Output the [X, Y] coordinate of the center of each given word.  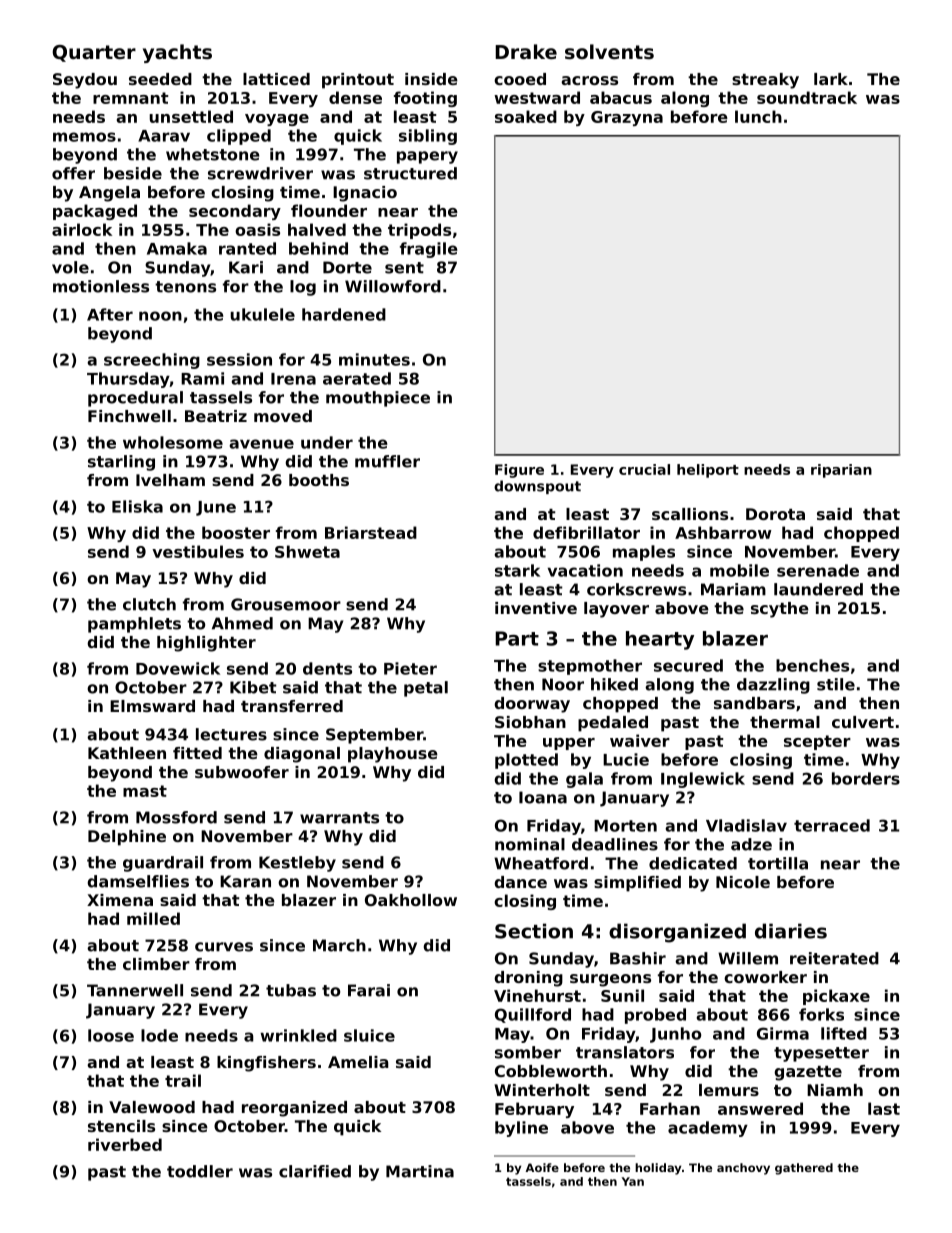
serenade [818, 570]
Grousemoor [286, 604]
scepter [817, 742]
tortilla [778, 863]
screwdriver [260, 173]
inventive [536, 608]
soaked [526, 116]
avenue [261, 444]
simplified [637, 884]
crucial [644, 469]
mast [145, 791]
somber [528, 1052]
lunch [758, 116]
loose [111, 1035]
